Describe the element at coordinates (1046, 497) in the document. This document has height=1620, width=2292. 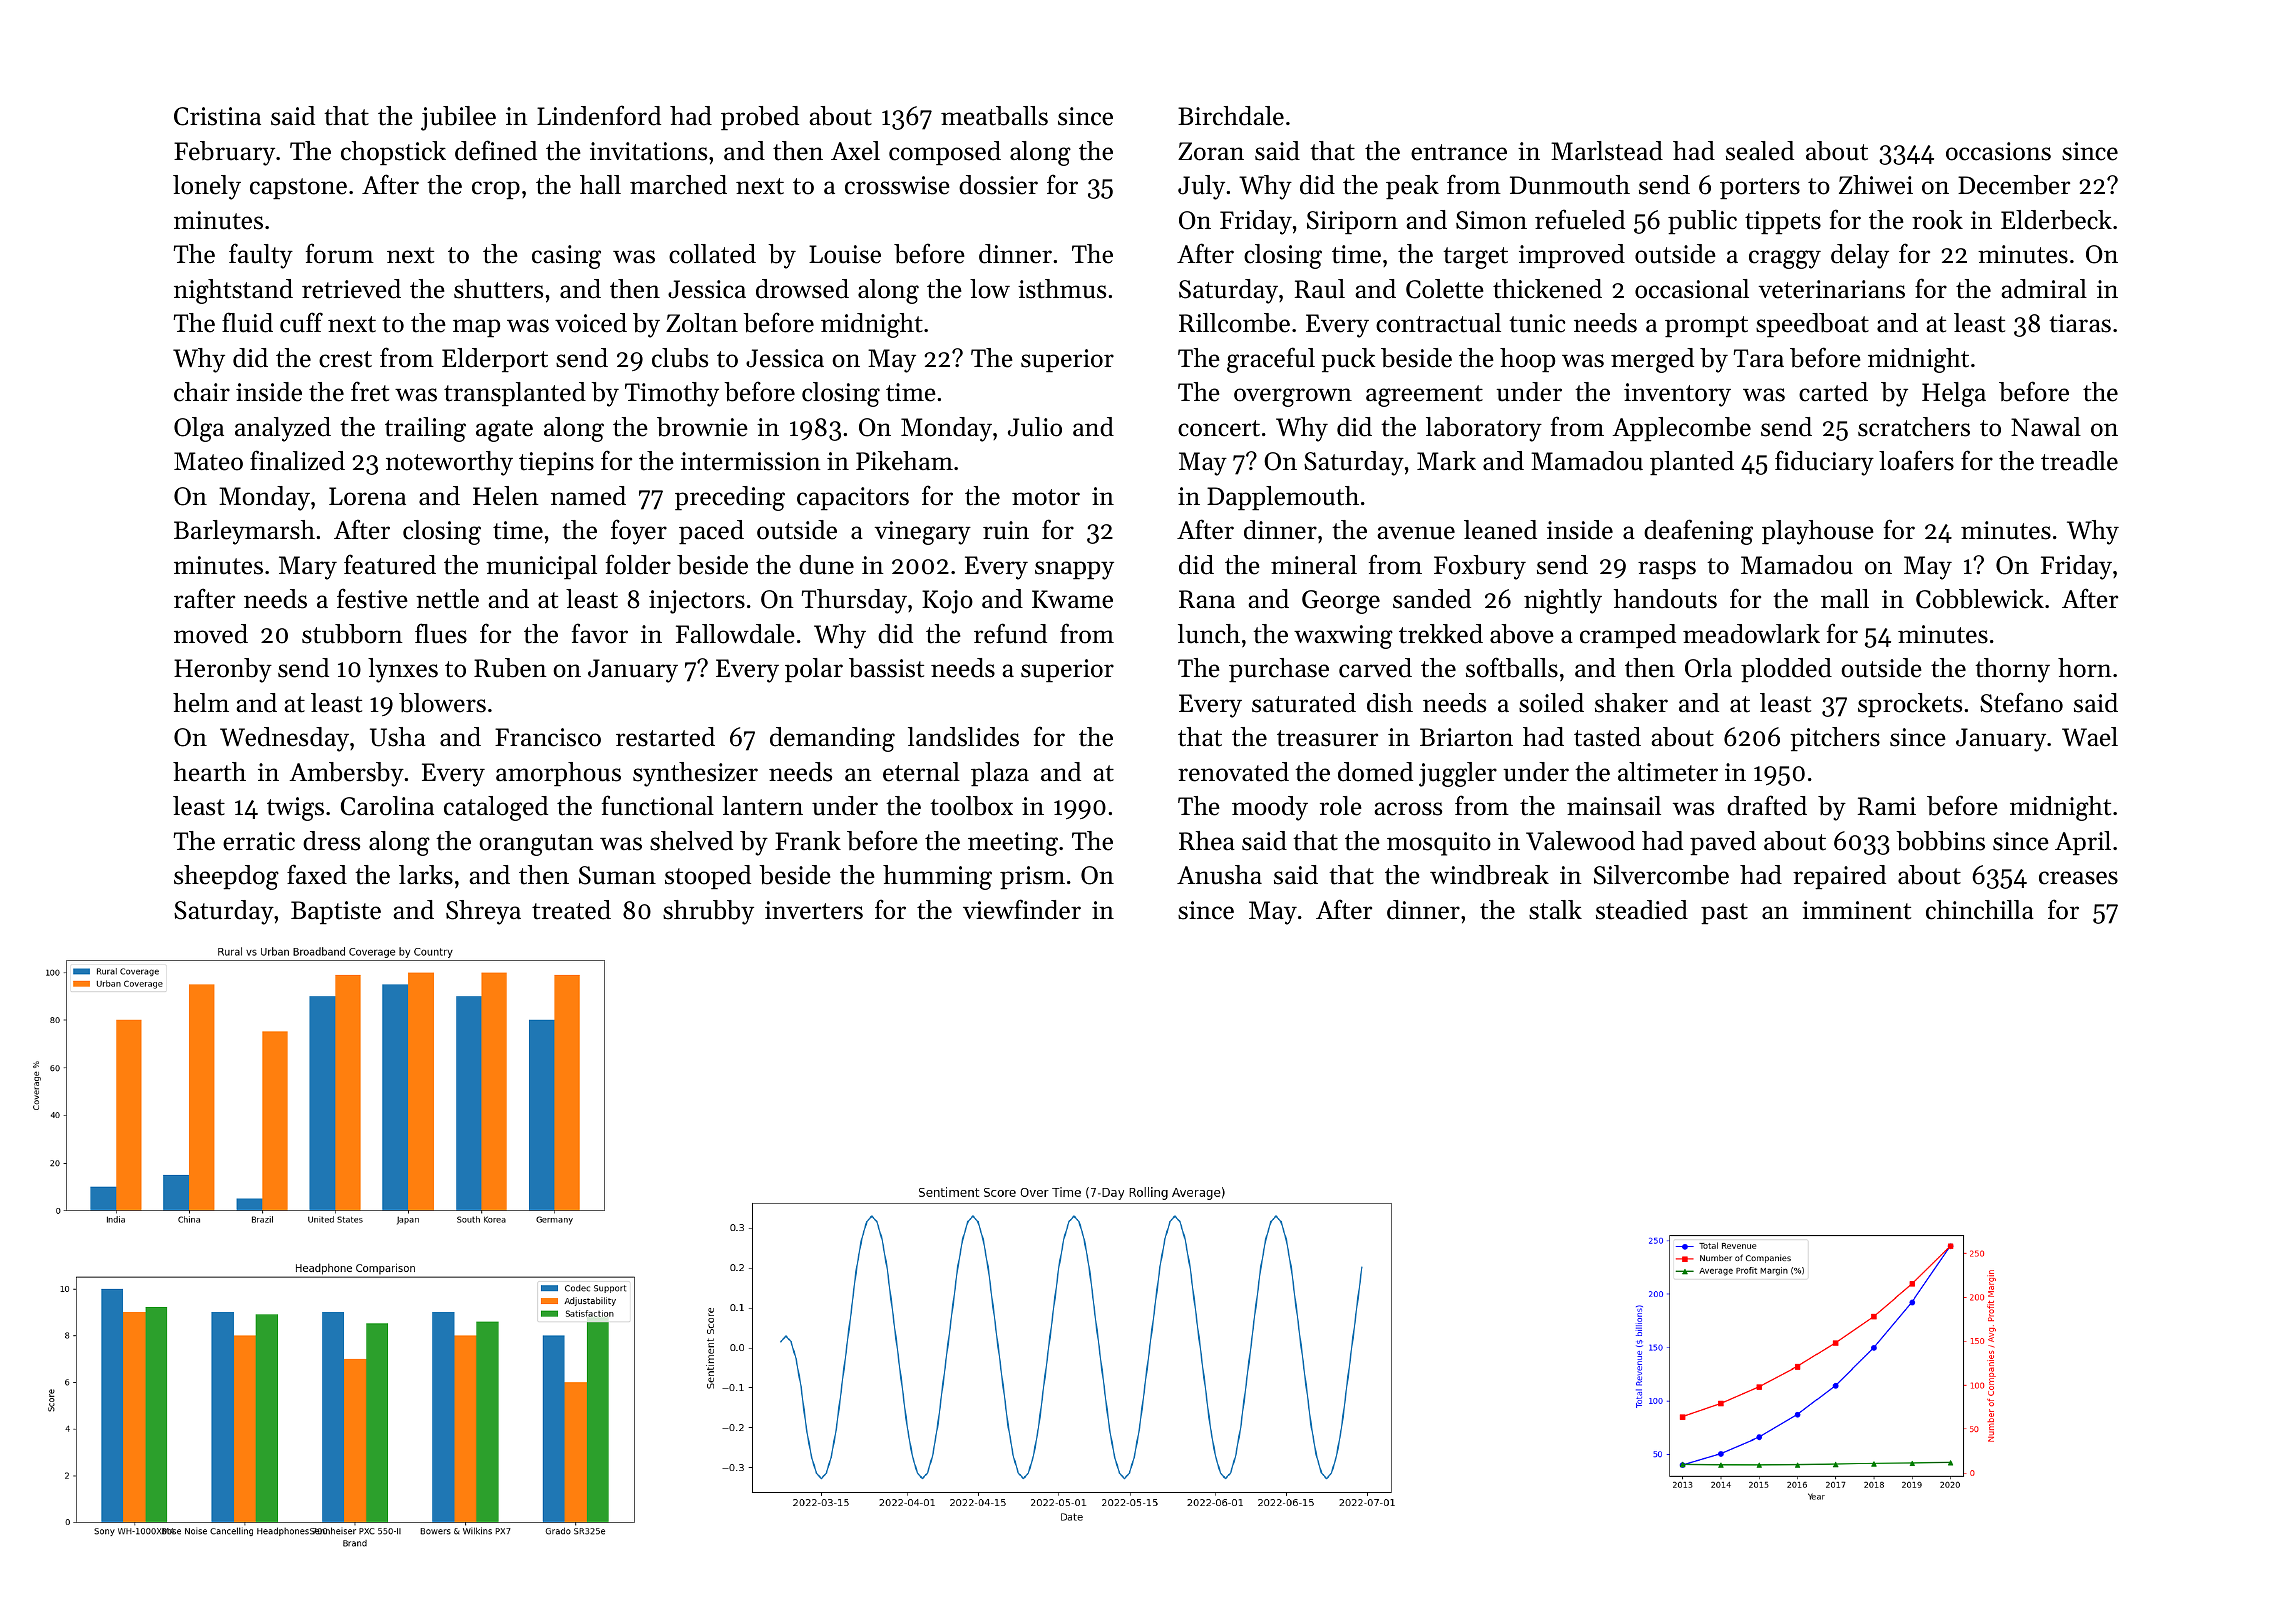
I see `motor` at that location.
